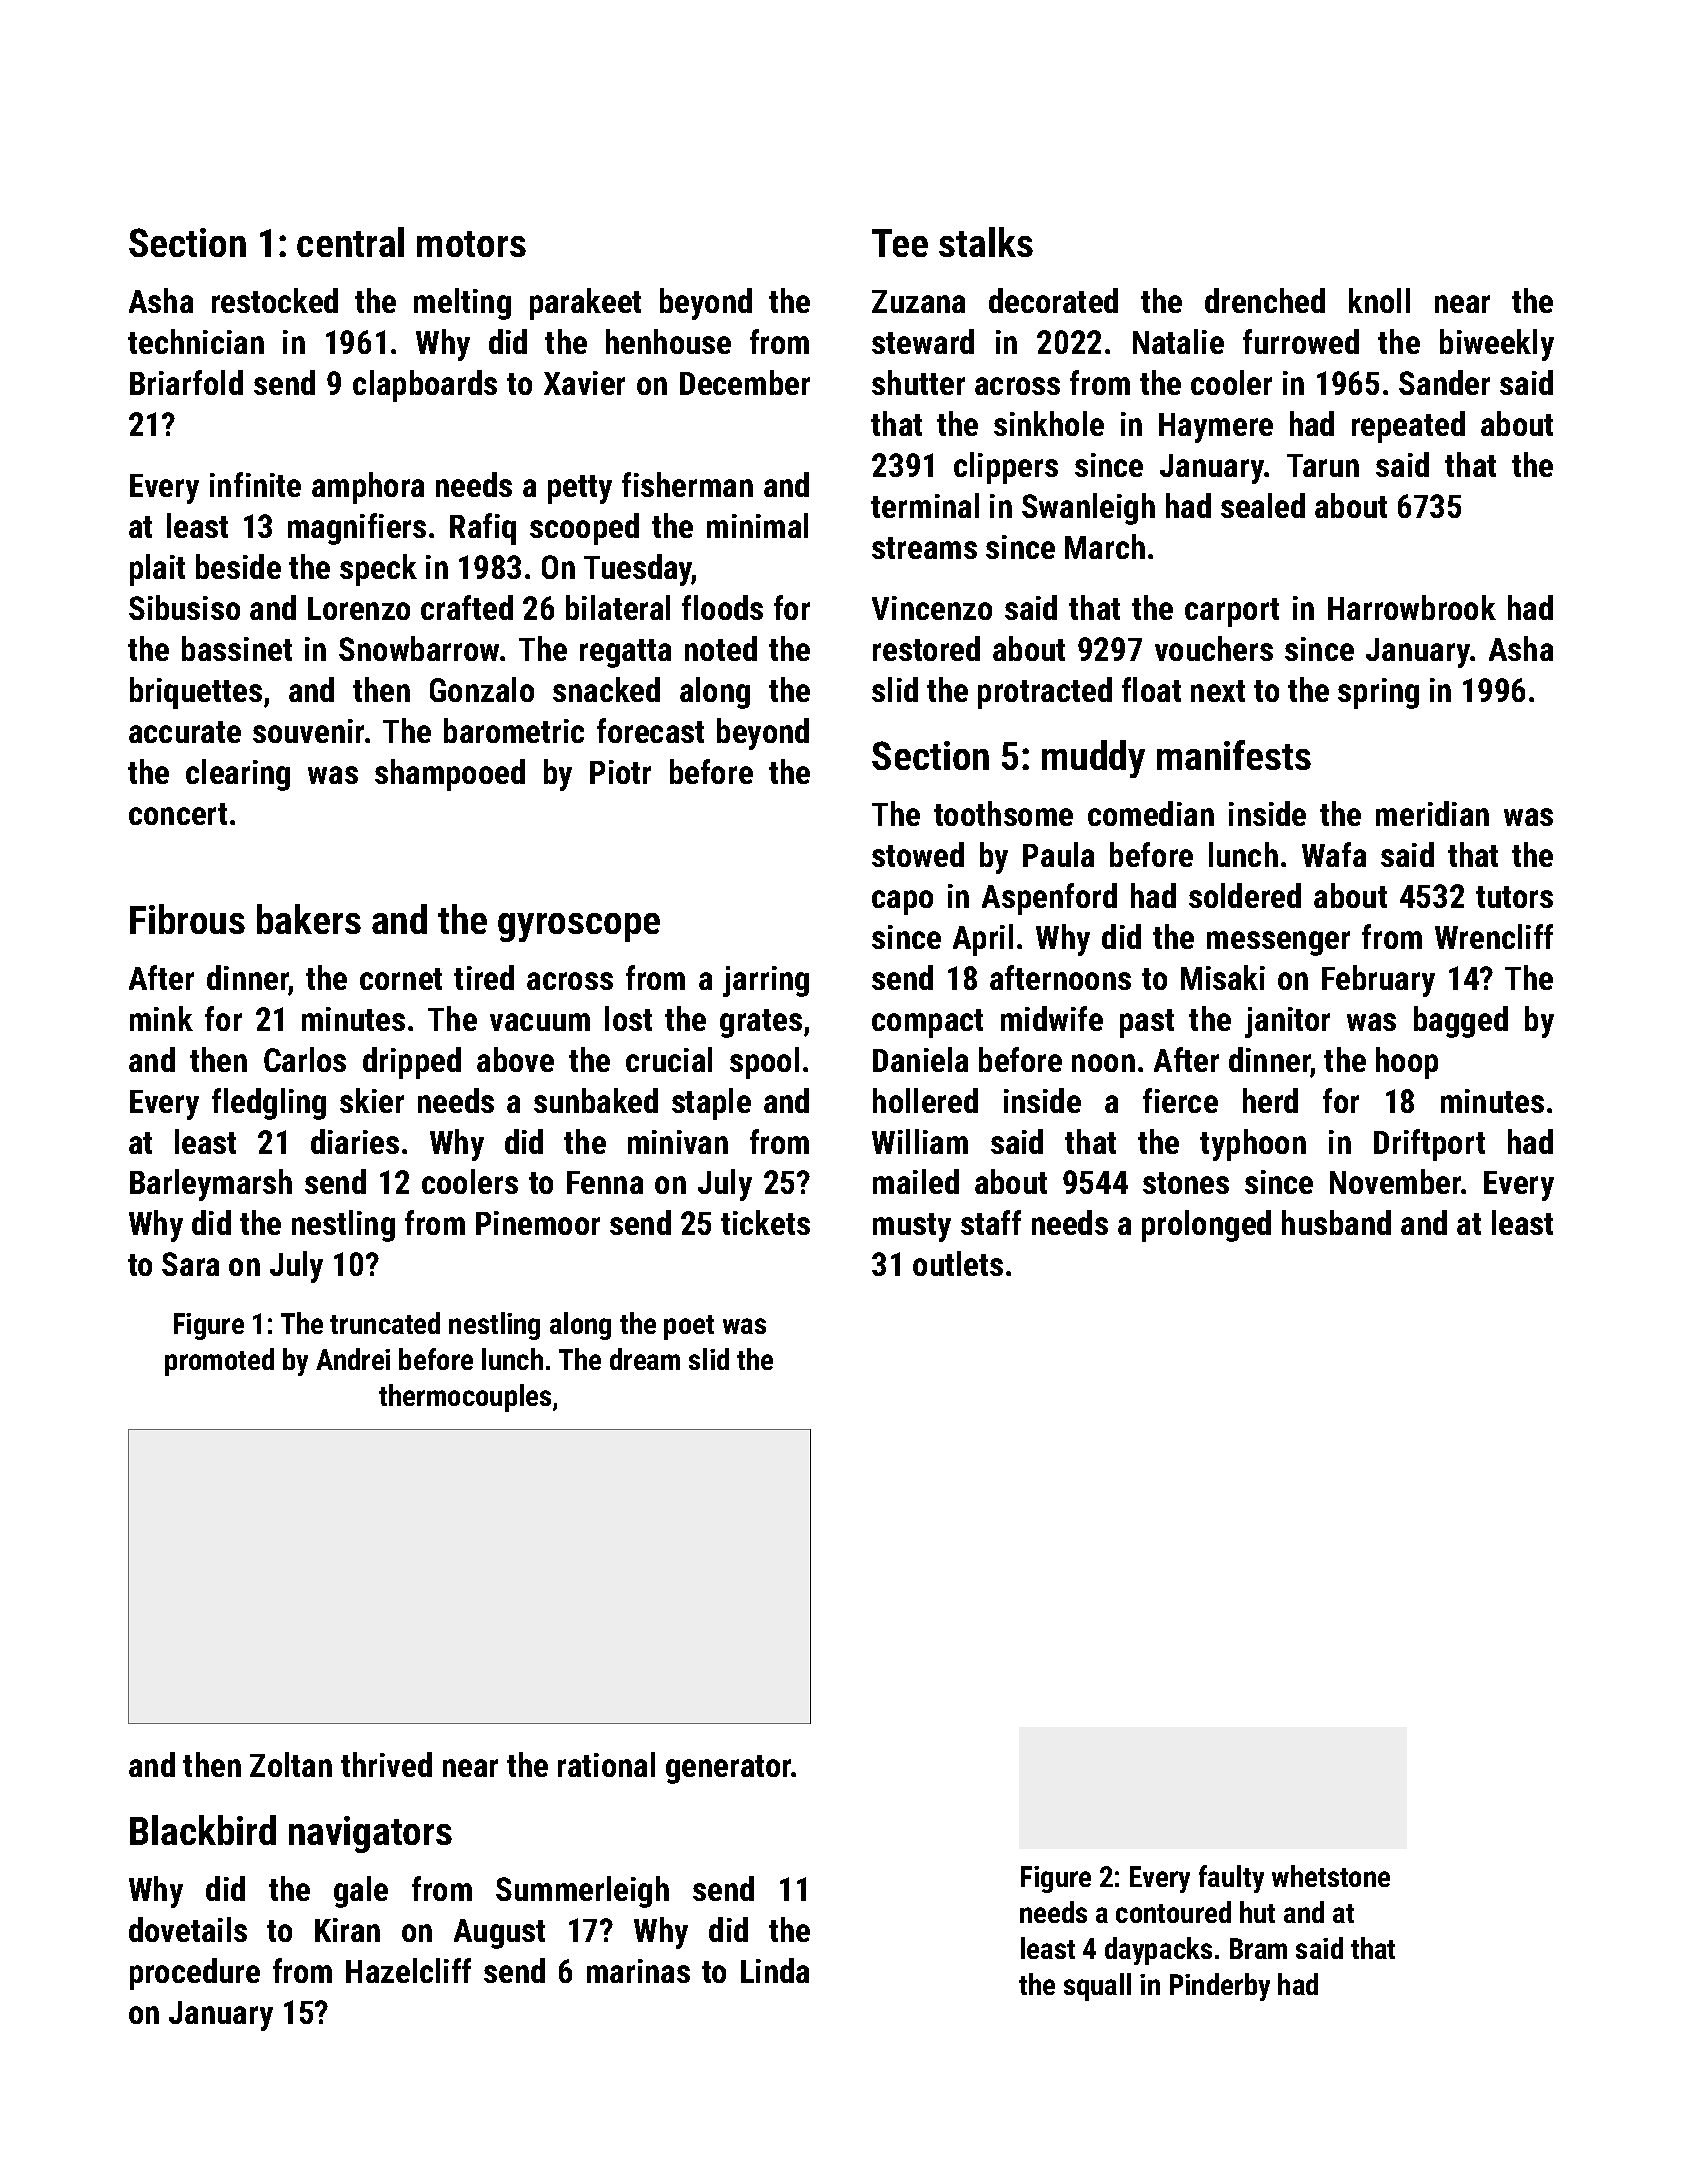  Describe the element at coordinates (291, 1764) in the screenshot. I see `Zoltan` at that location.
